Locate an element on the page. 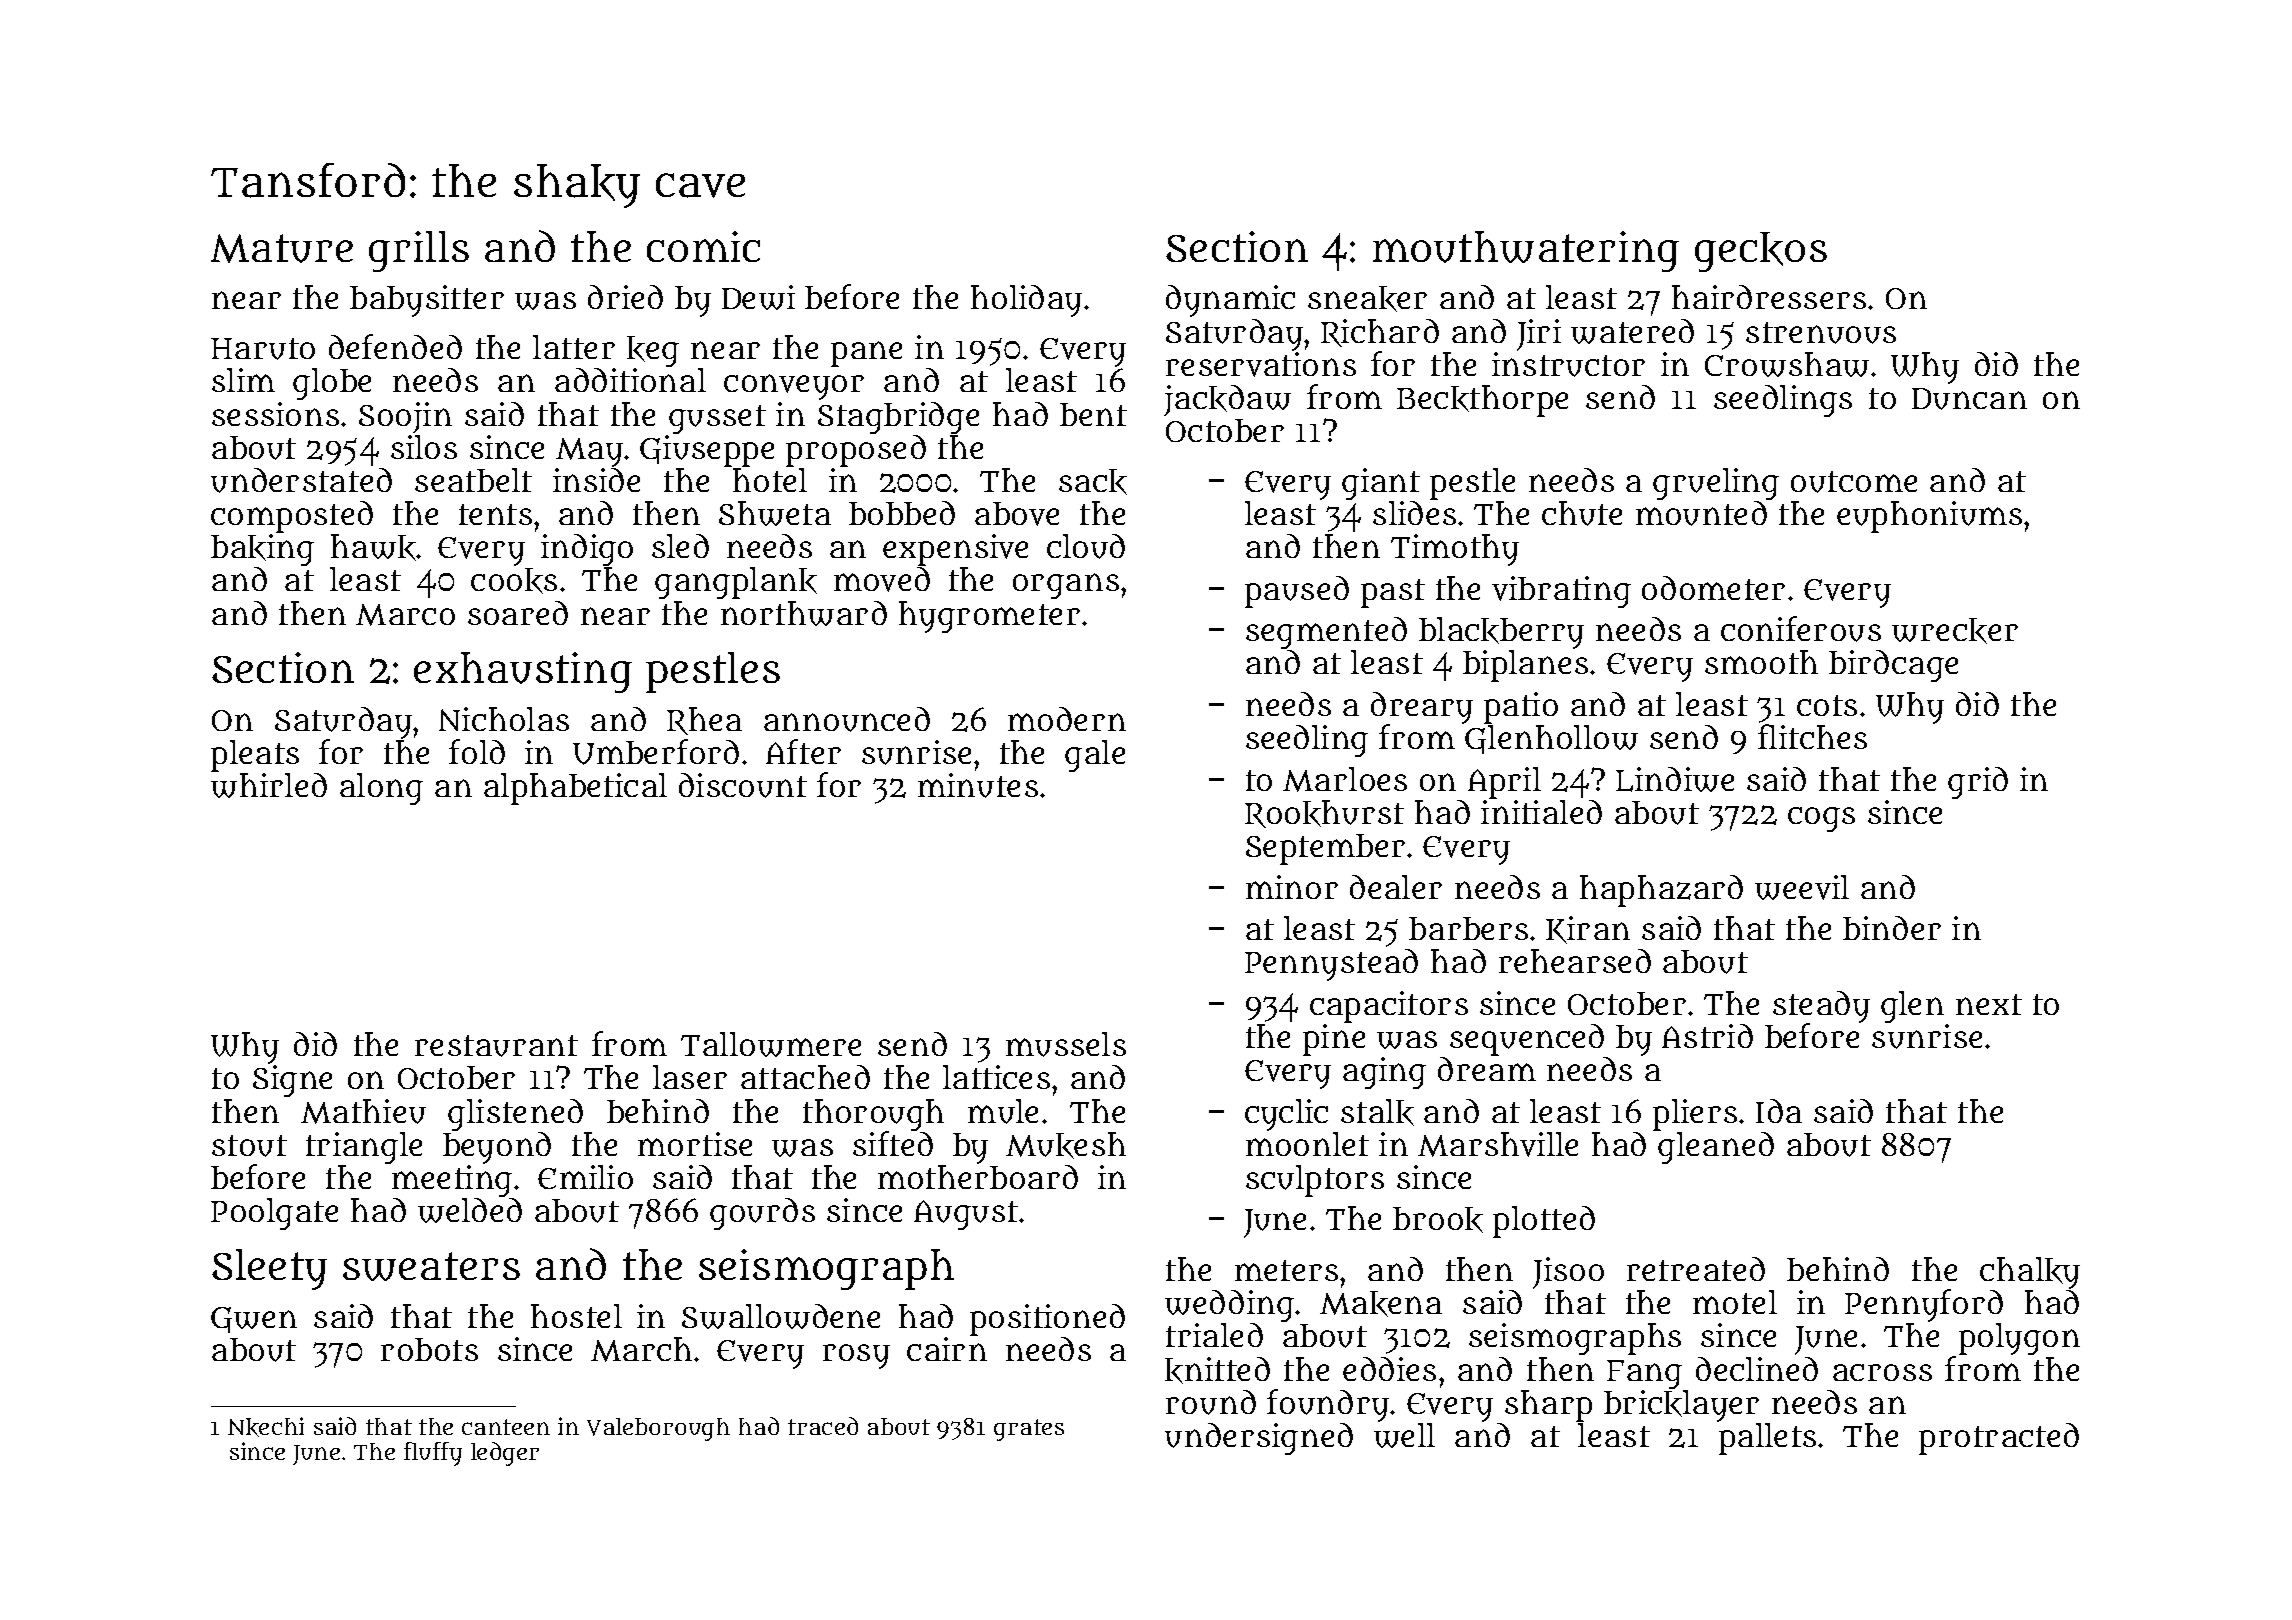 This image has width=2292, height=1620. Marshville is located at coordinates (1498, 1144).
